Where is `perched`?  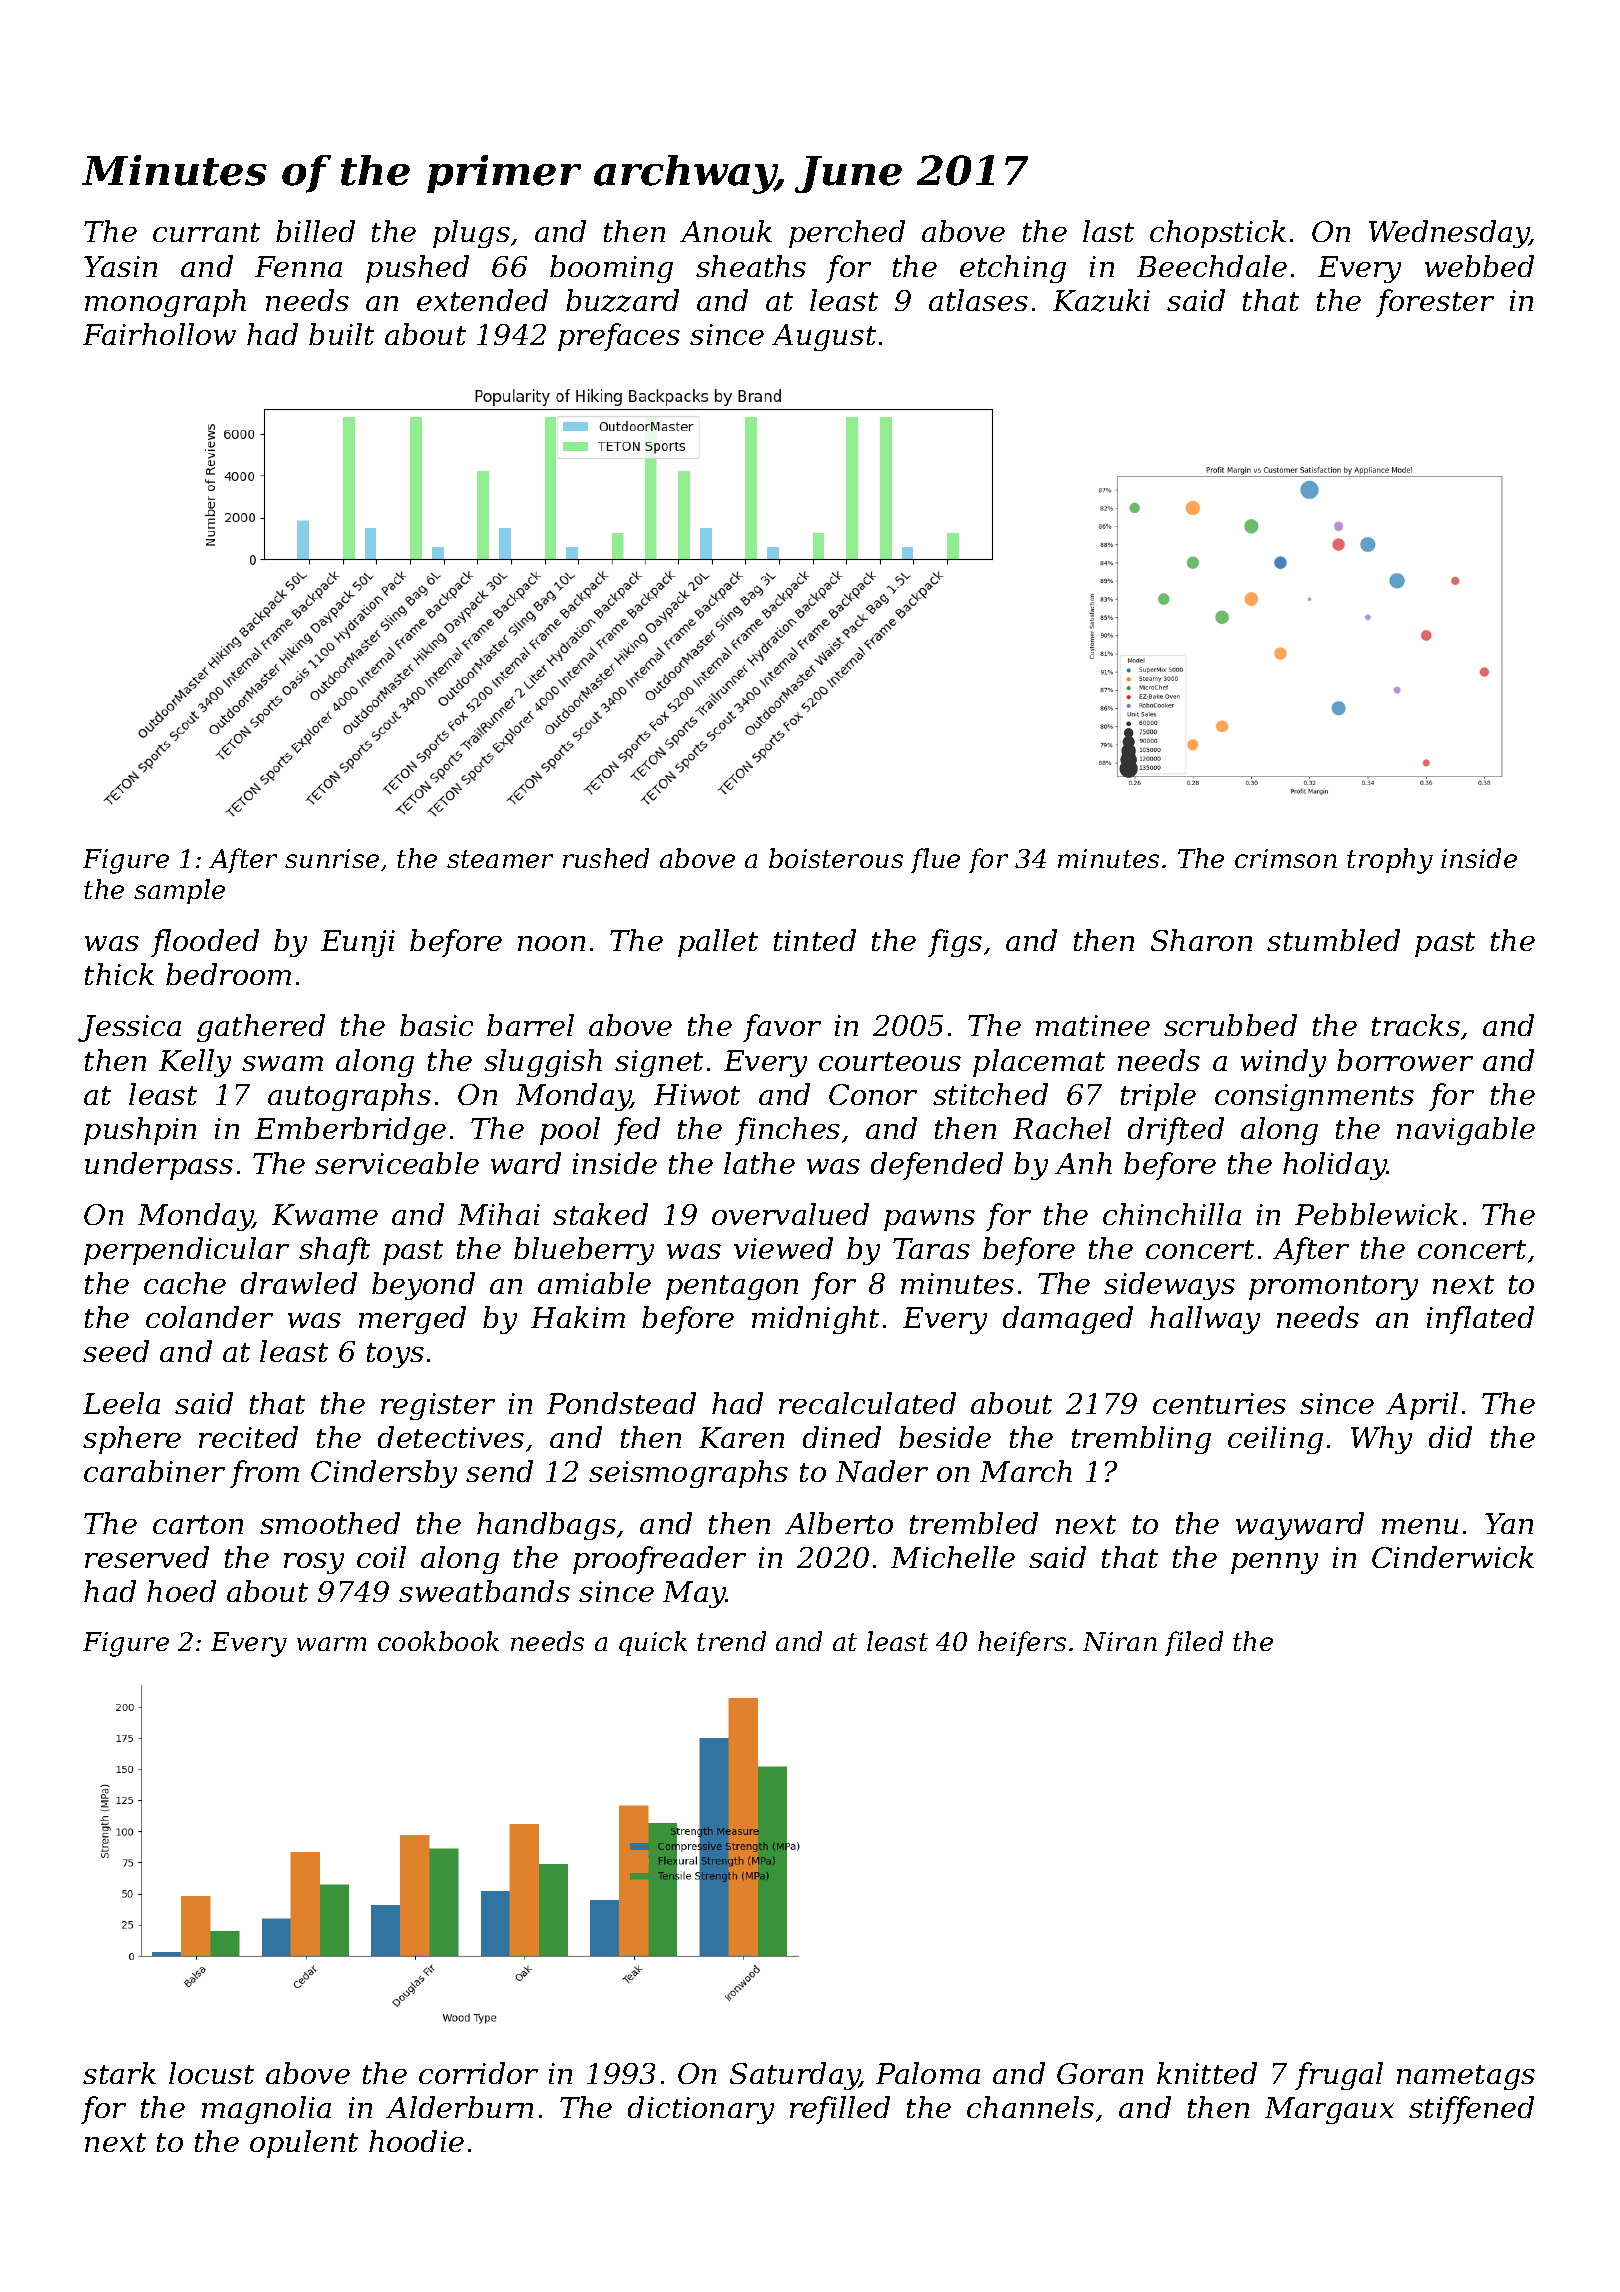
perched is located at coordinates (847, 234).
